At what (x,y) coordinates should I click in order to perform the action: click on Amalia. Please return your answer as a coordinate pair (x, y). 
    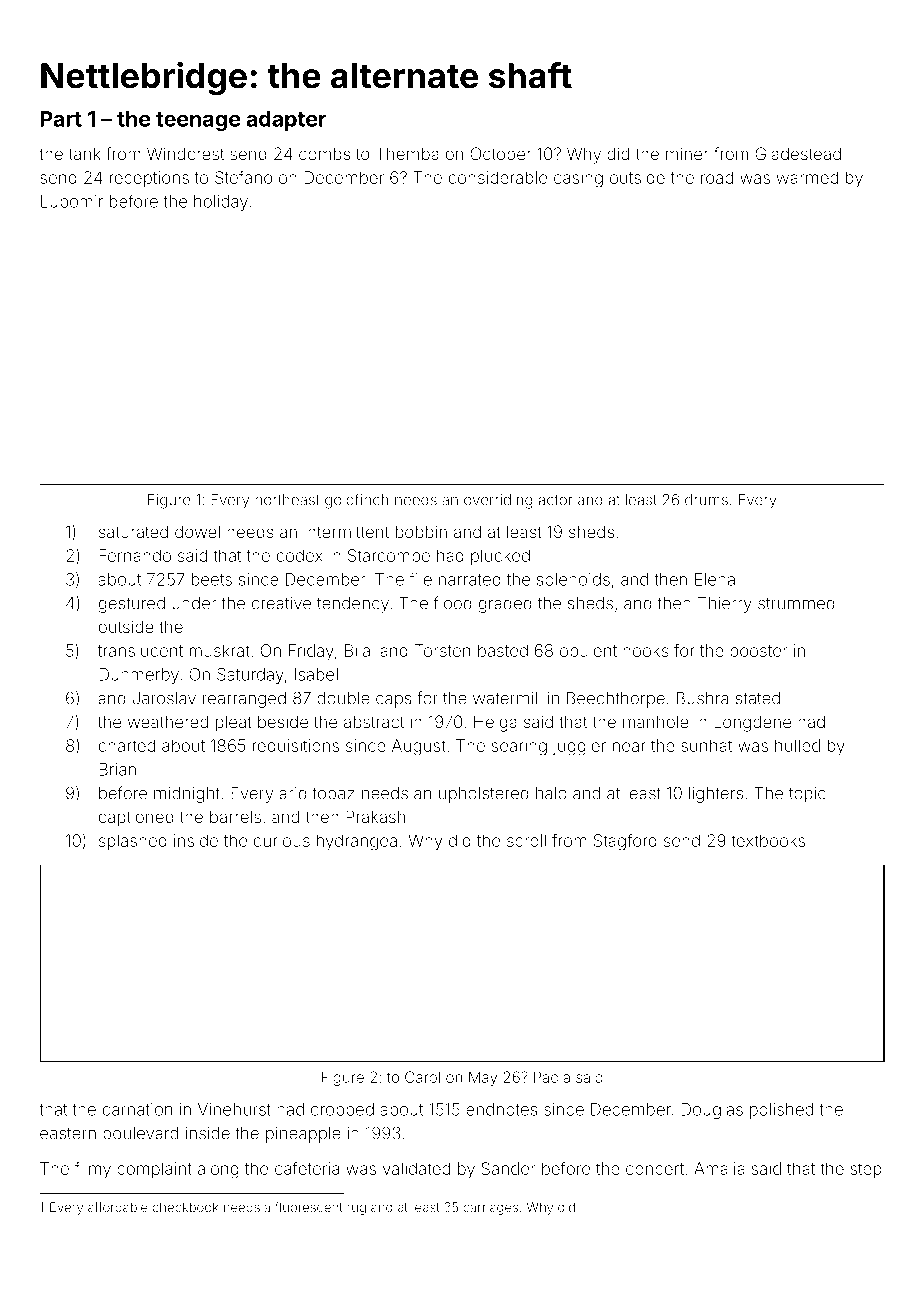
    Looking at the image, I should click on (719, 1168).
